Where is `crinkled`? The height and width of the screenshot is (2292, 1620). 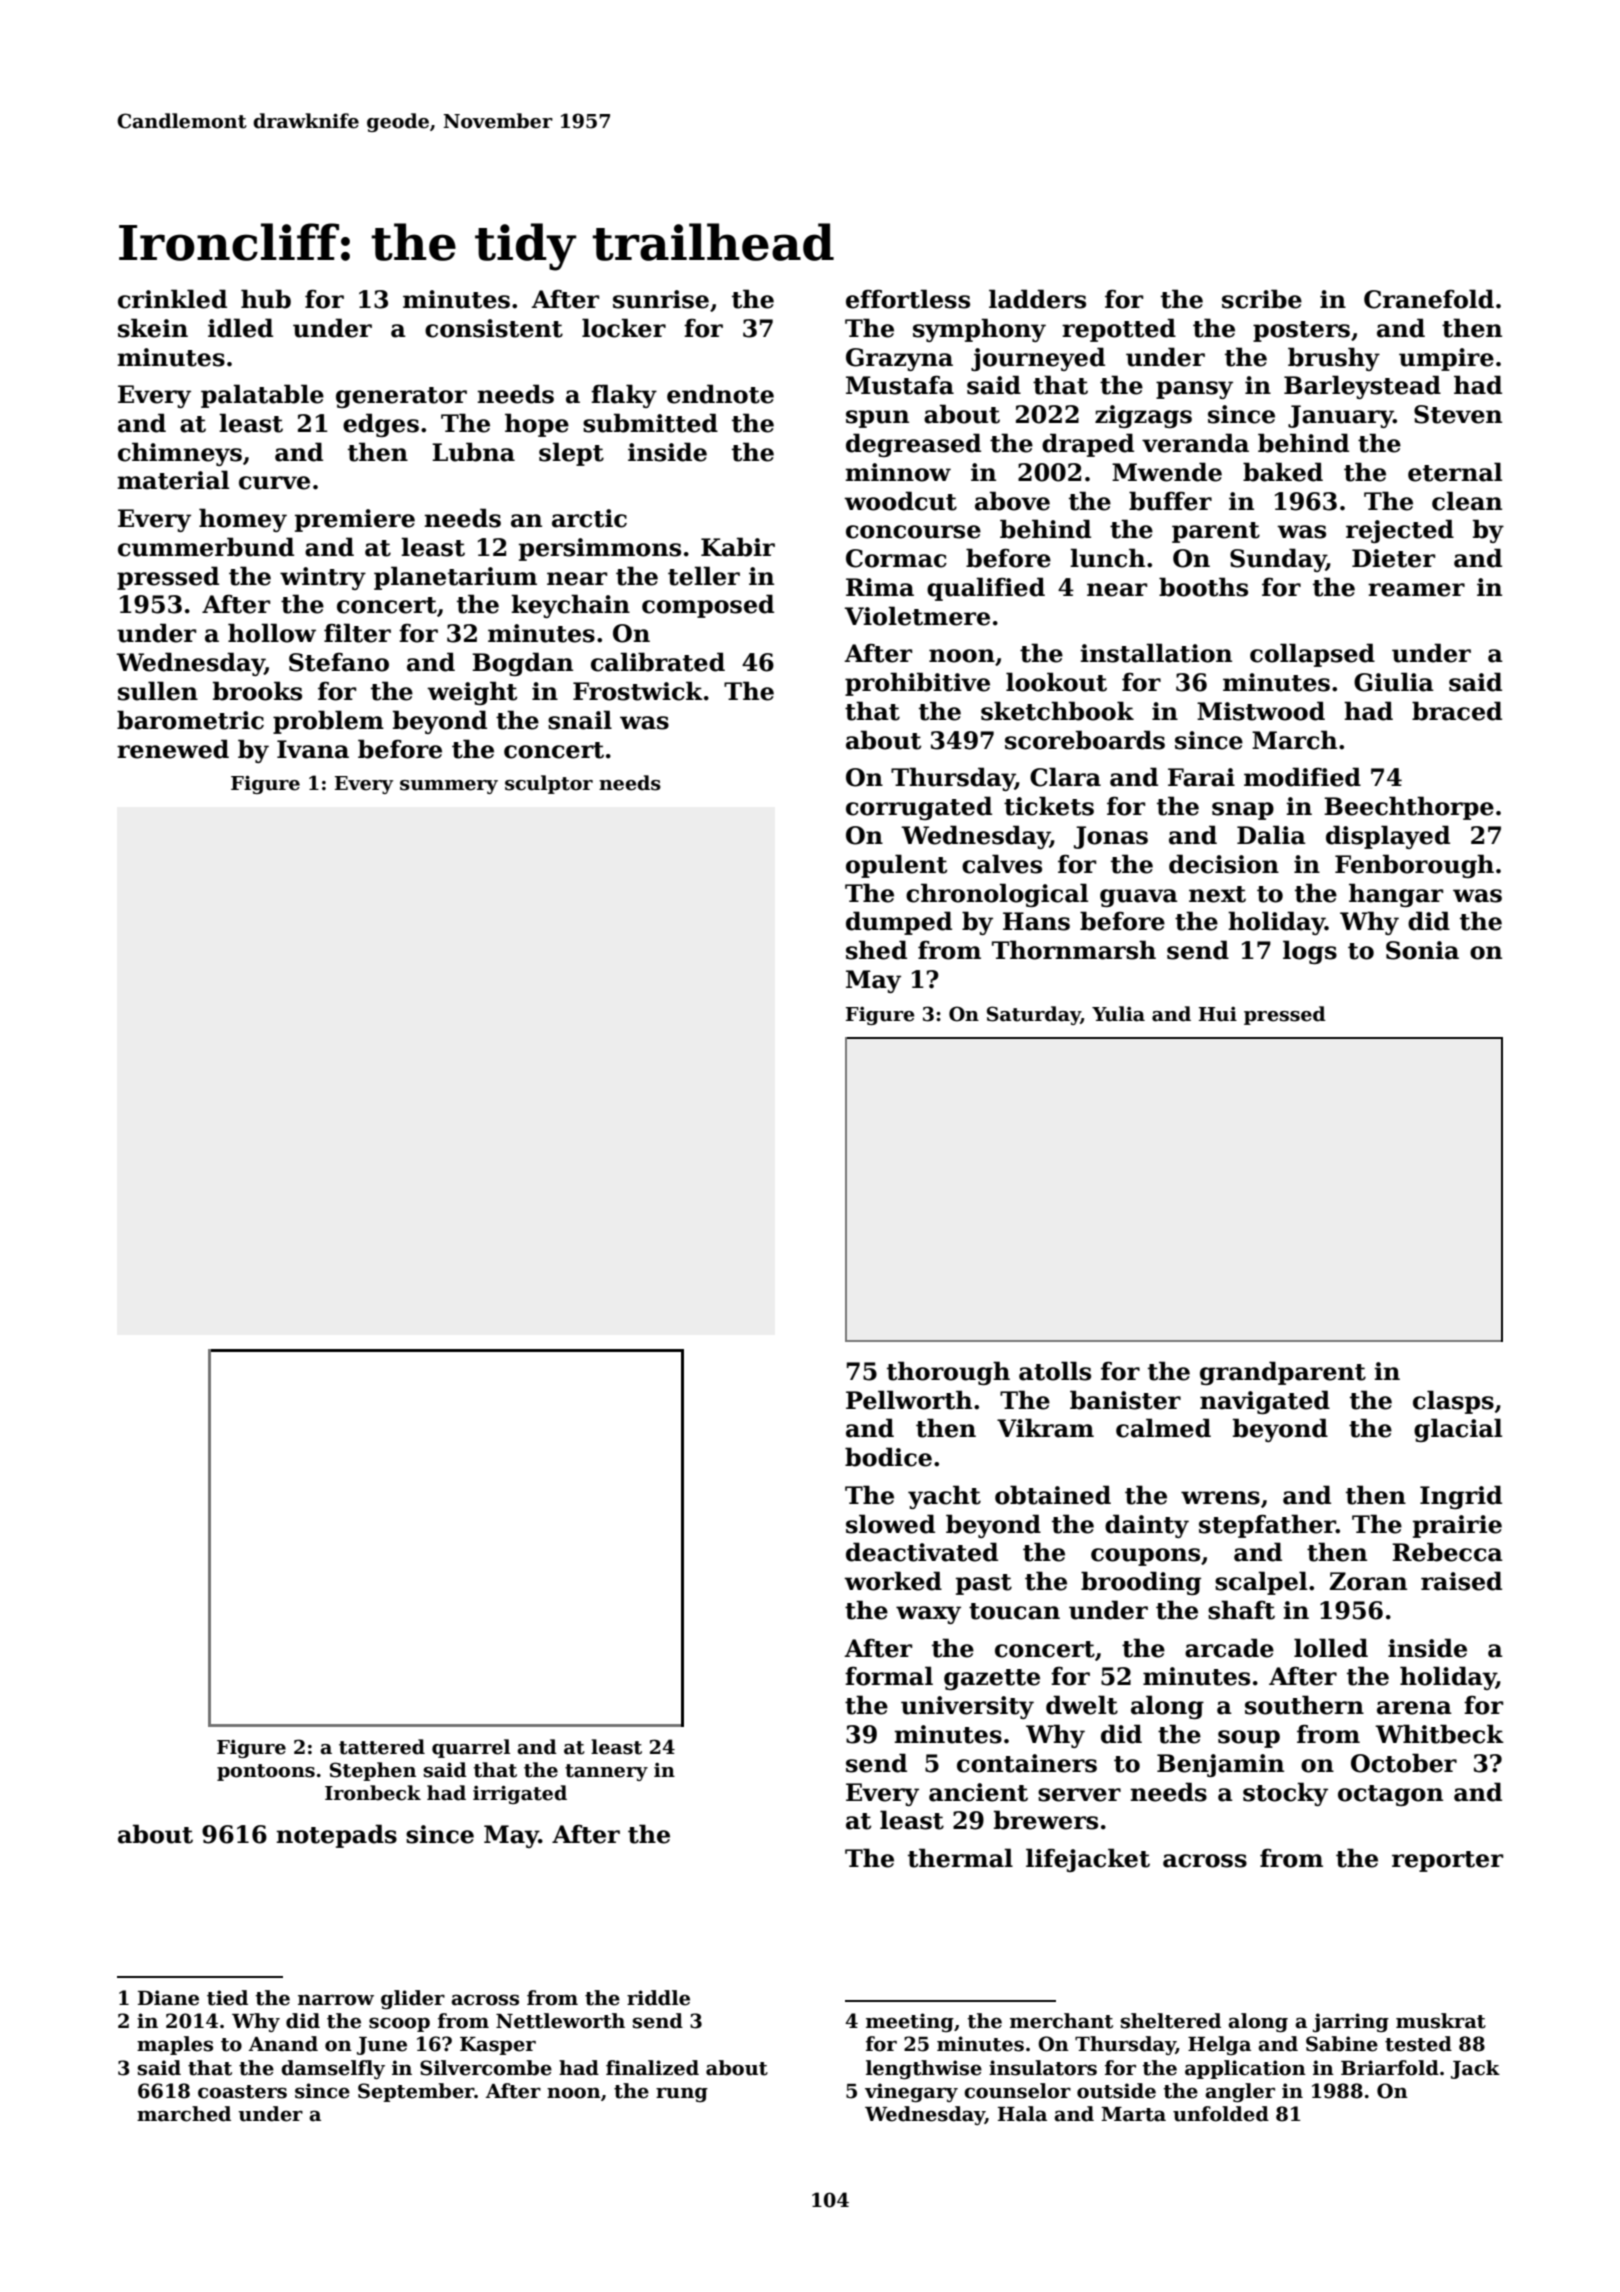
crinkled is located at coordinates (172, 299).
